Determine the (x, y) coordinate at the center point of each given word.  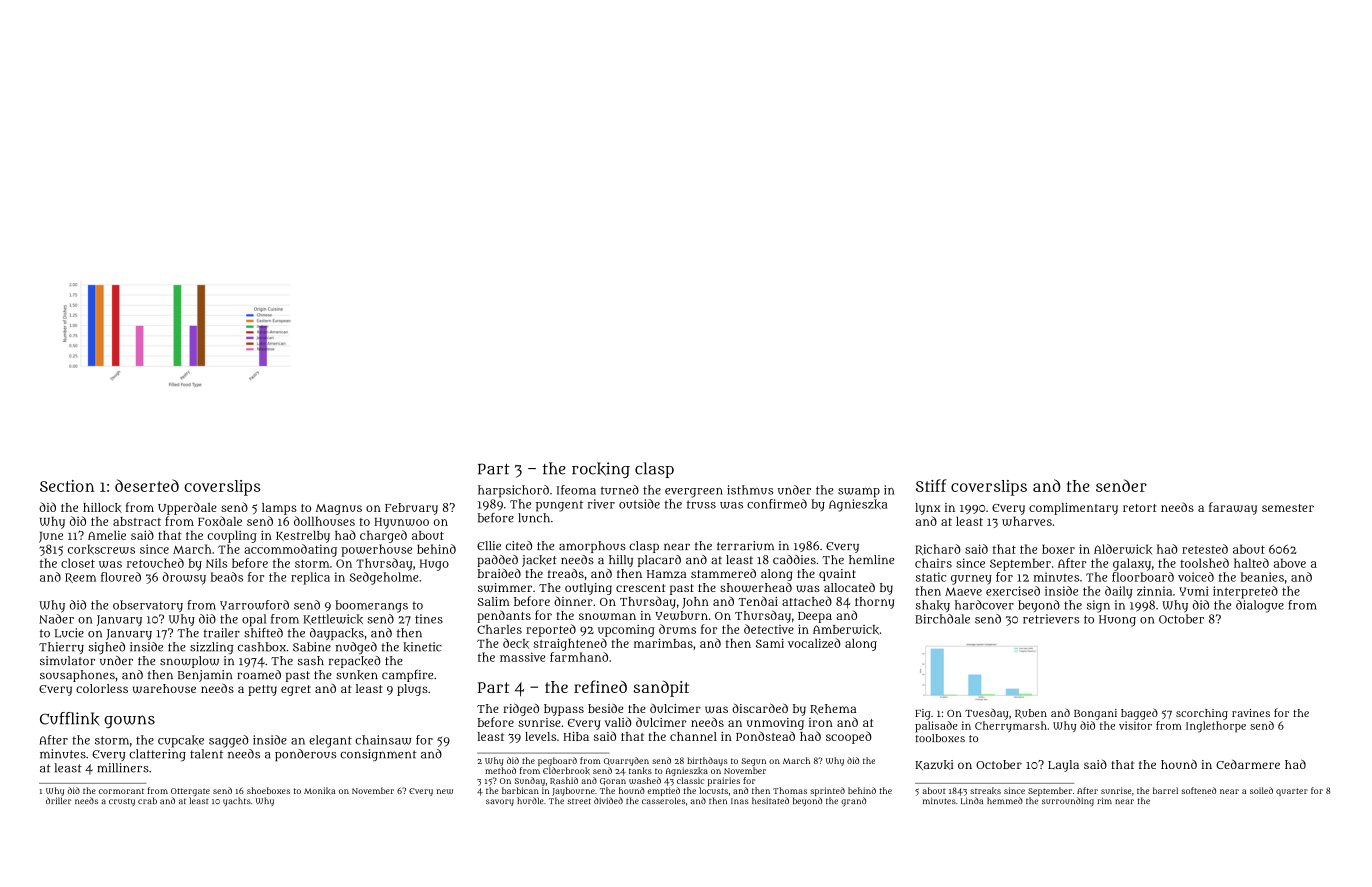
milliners (123, 768)
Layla (1063, 766)
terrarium (745, 545)
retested (1205, 549)
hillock (102, 508)
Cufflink (70, 719)
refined (600, 686)
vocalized (814, 643)
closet (78, 563)
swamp (859, 493)
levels (540, 736)
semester (1288, 508)
